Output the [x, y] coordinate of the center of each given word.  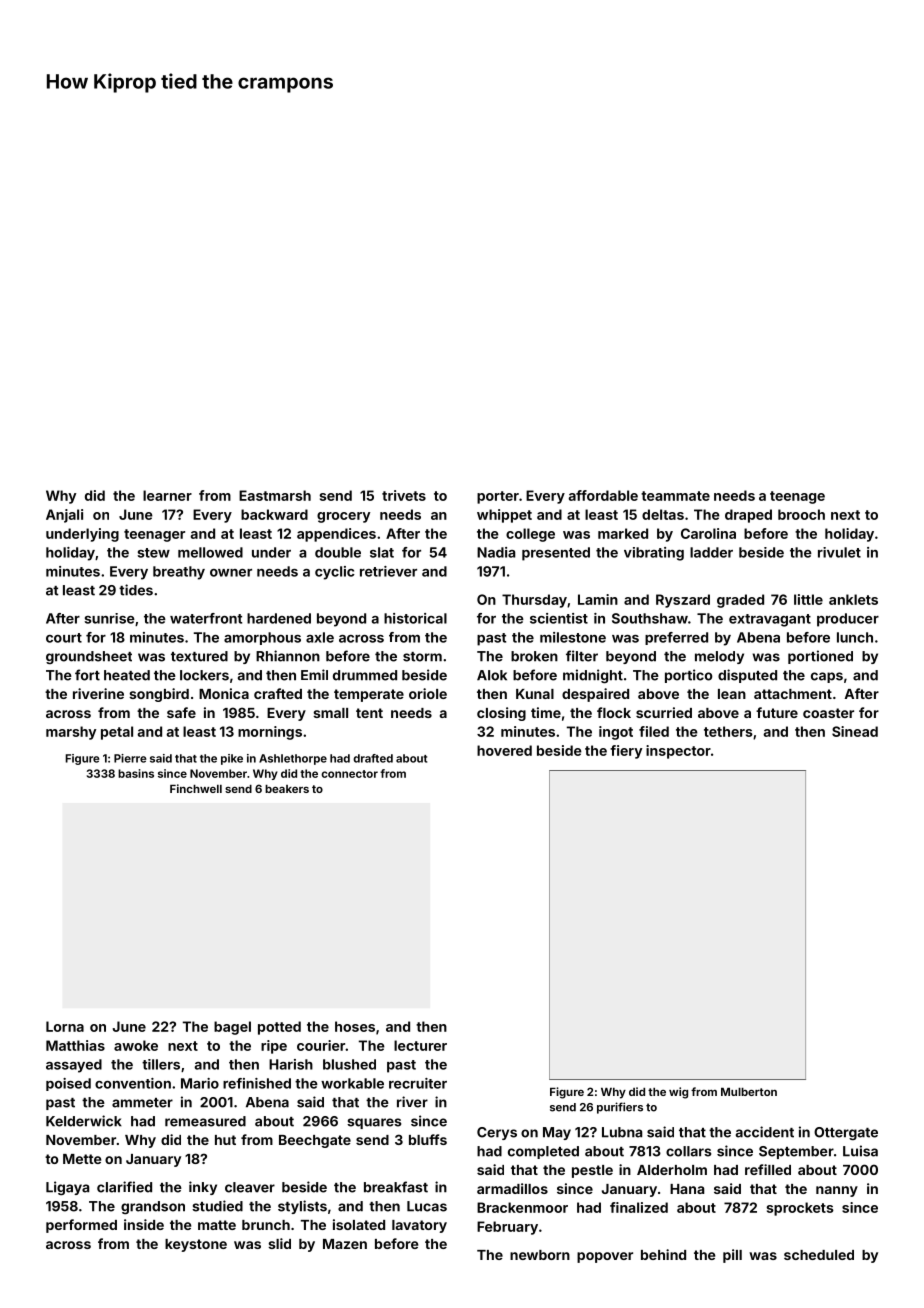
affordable [603, 495]
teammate [675, 496]
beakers [287, 789]
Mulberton [749, 1092]
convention [133, 1083]
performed [81, 1226]
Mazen [345, 1244]
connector [349, 774]
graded [740, 601]
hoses [355, 1026]
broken [534, 656]
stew [153, 553]
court [64, 638]
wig [678, 1093]
